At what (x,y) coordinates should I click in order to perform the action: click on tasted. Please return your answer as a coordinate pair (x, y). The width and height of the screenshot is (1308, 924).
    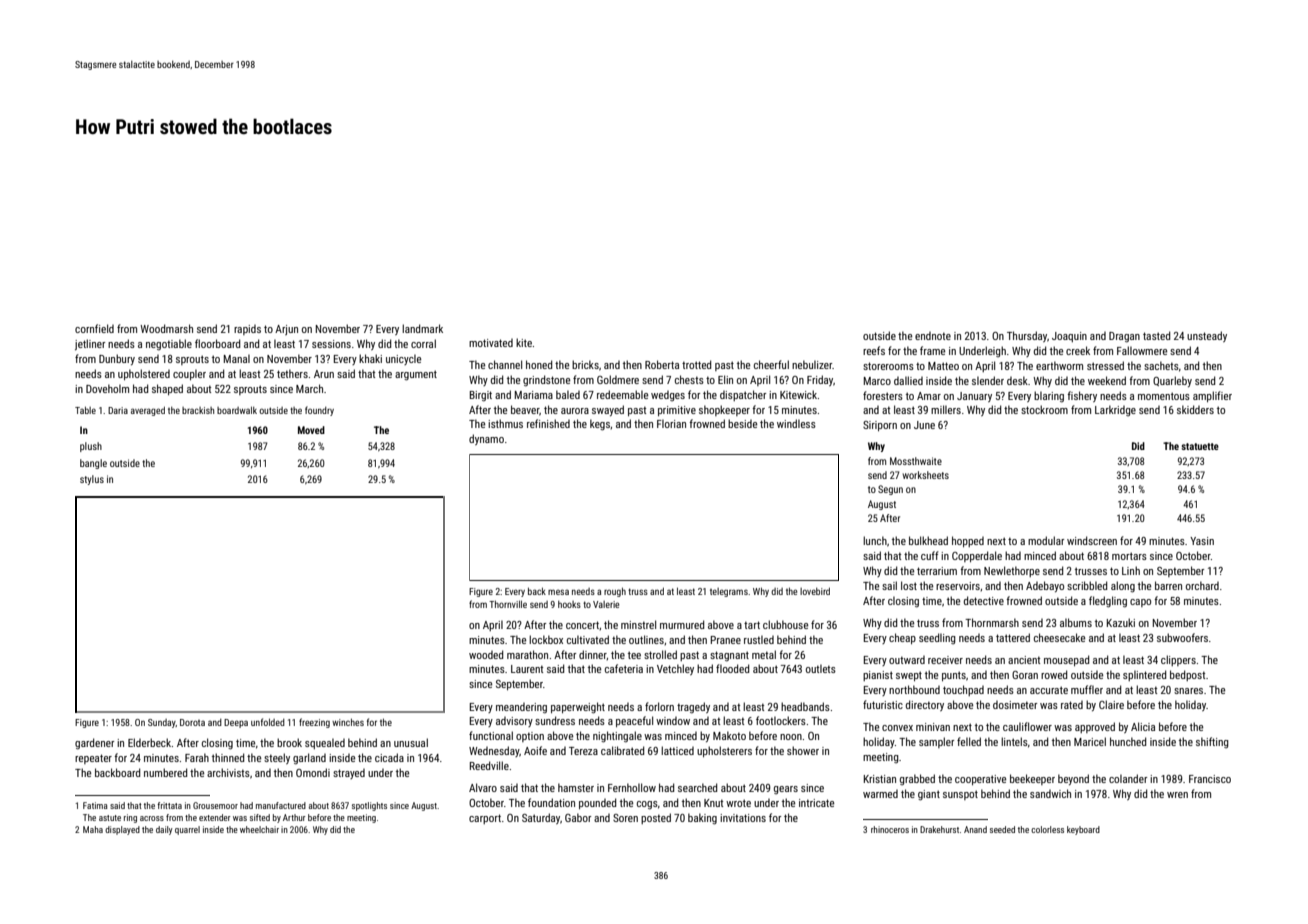
    Looking at the image, I should click on (1156, 335).
